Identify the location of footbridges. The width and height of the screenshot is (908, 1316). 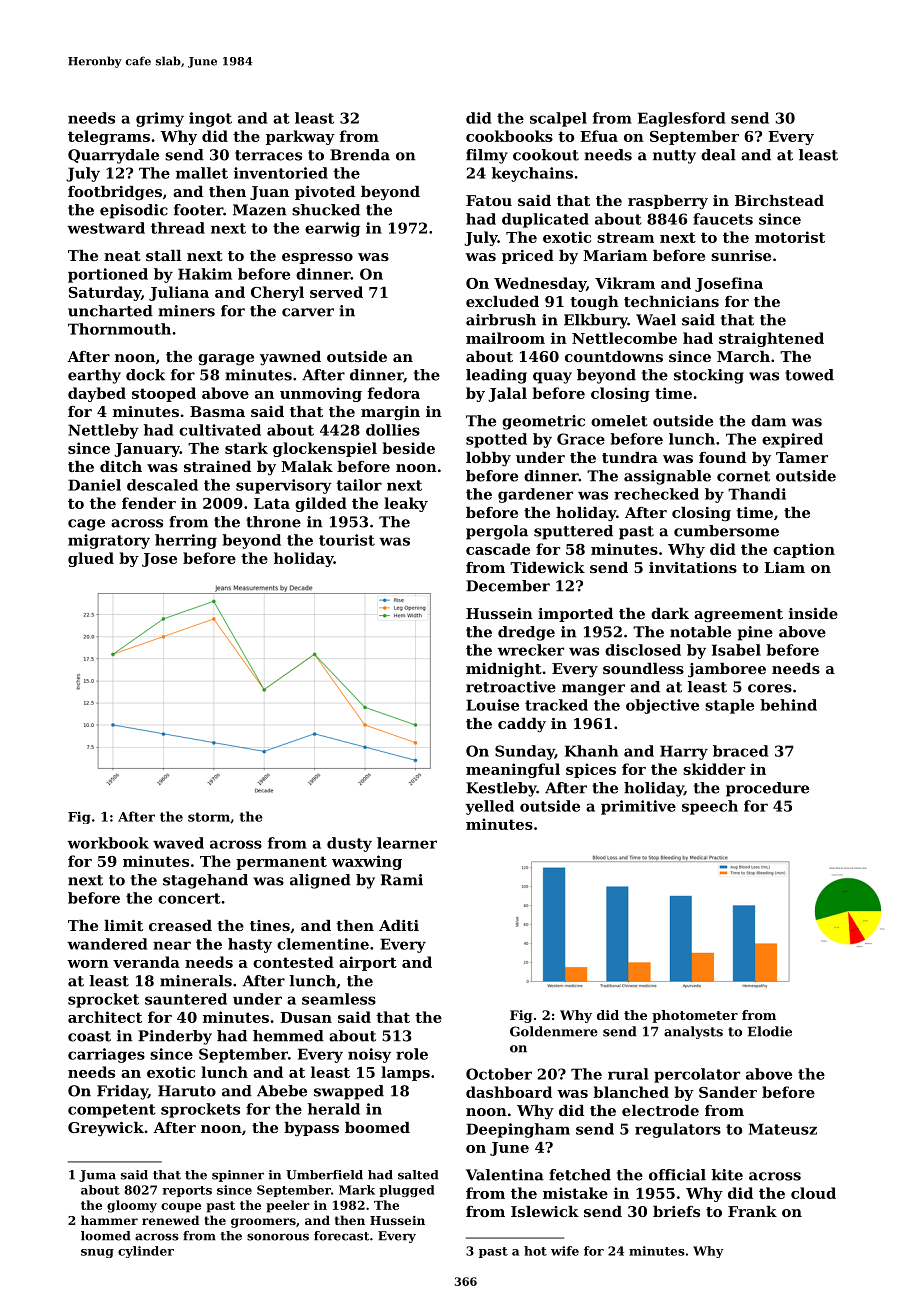
(115, 193).
